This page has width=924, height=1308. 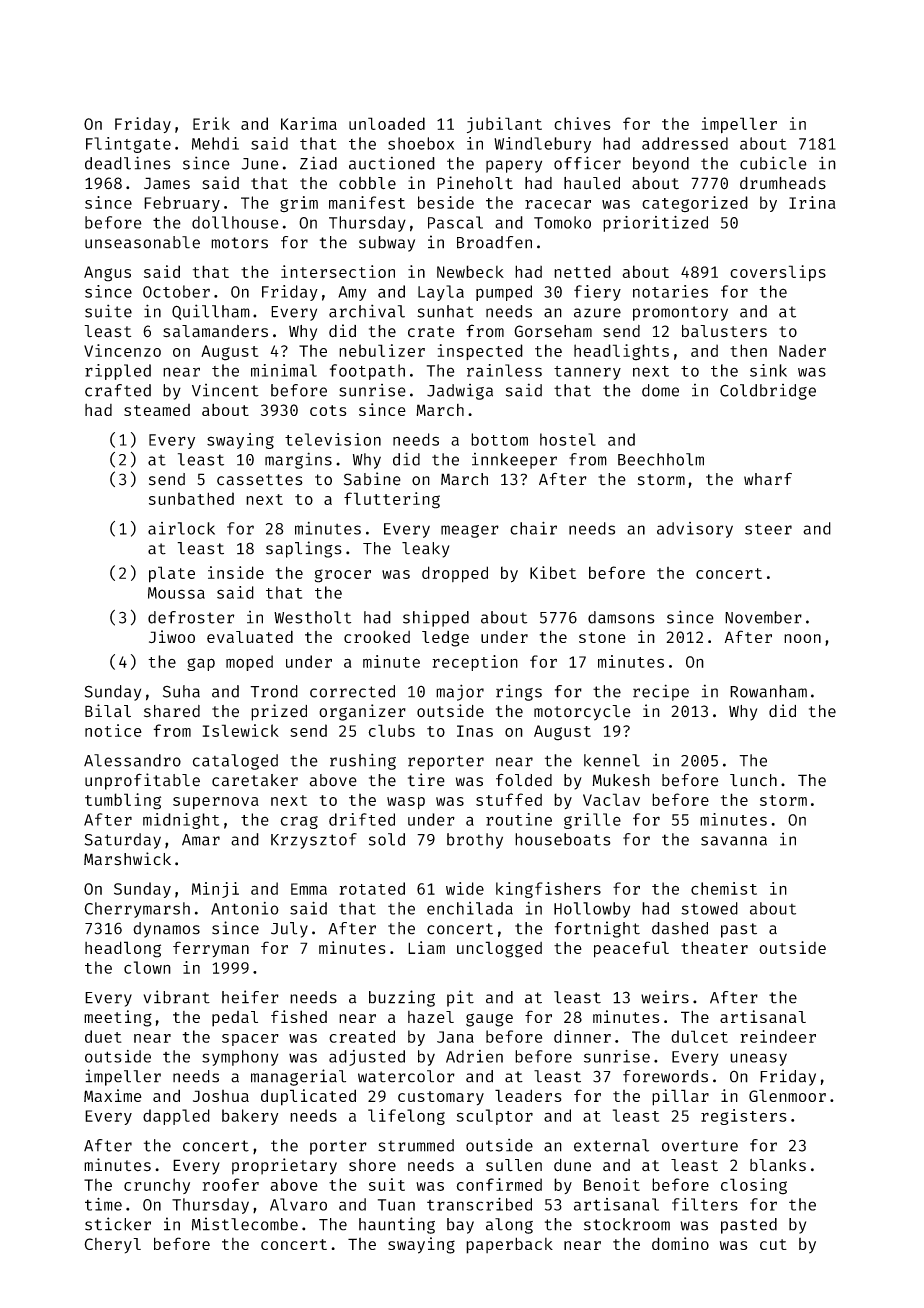 I want to click on Erik, so click(x=211, y=123).
